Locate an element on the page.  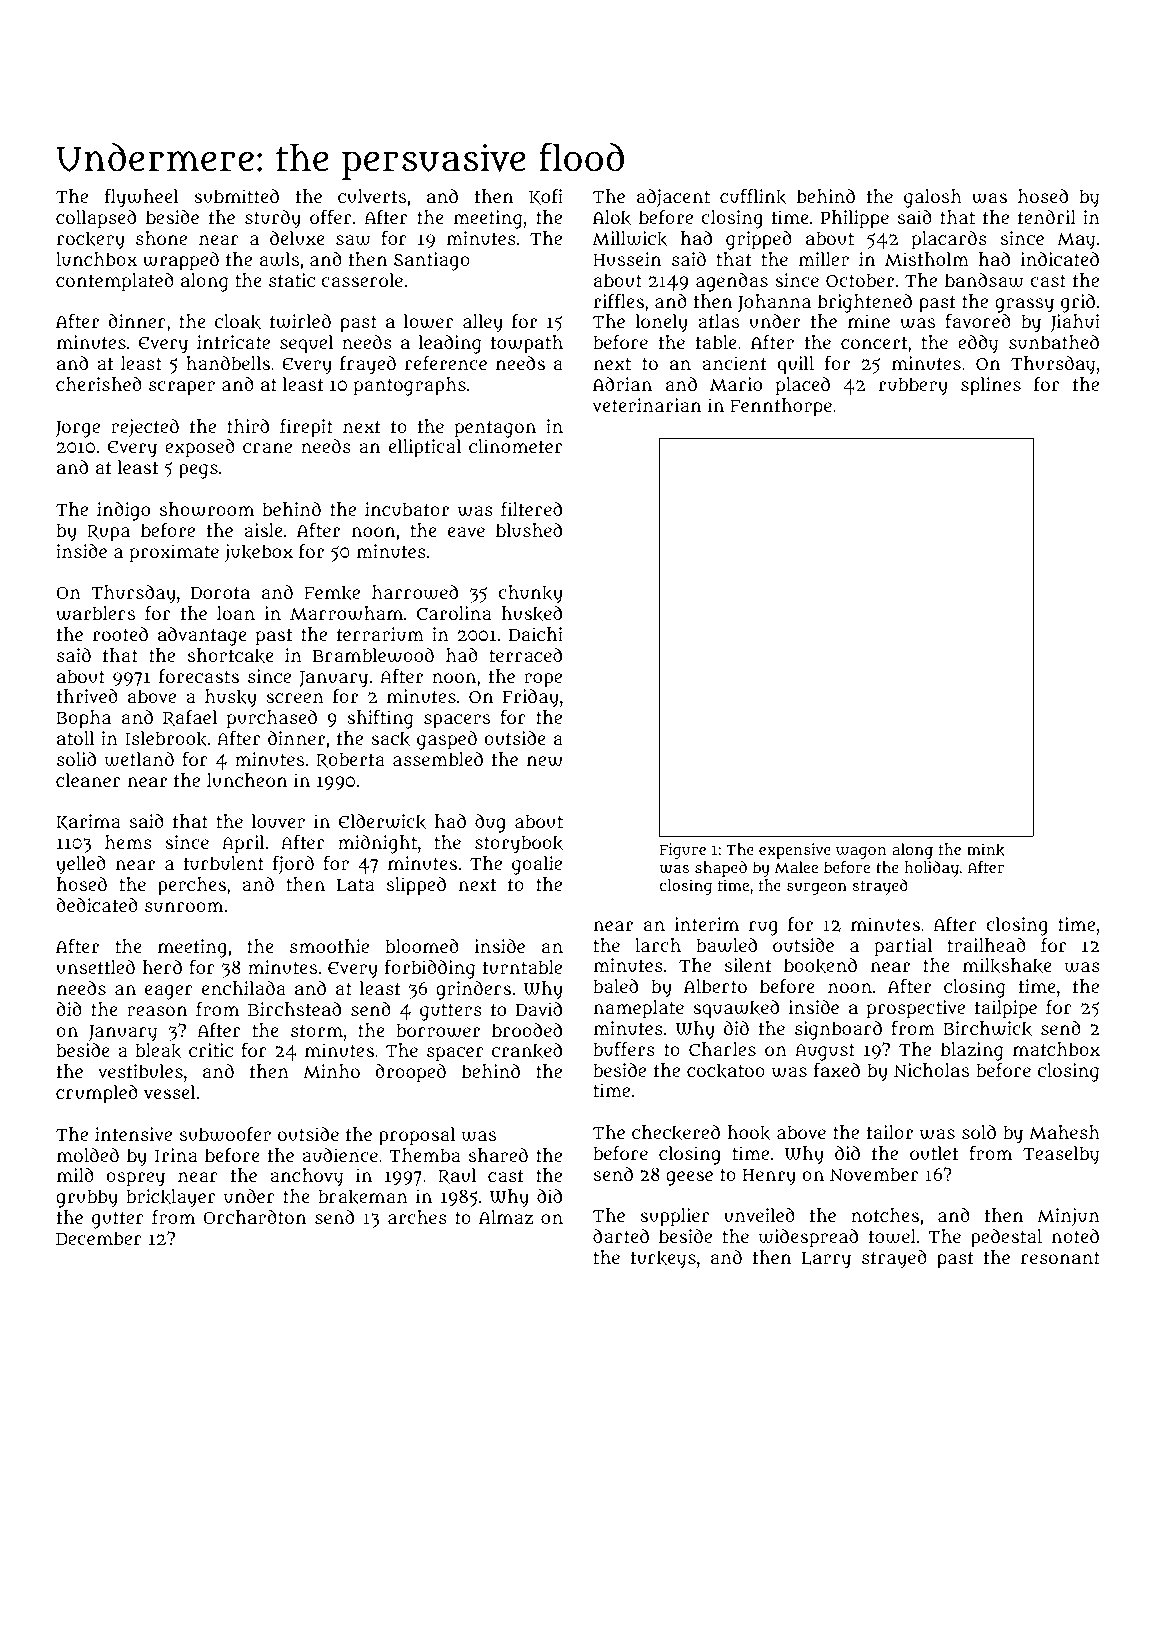
ancient is located at coordinates (734, 363).
